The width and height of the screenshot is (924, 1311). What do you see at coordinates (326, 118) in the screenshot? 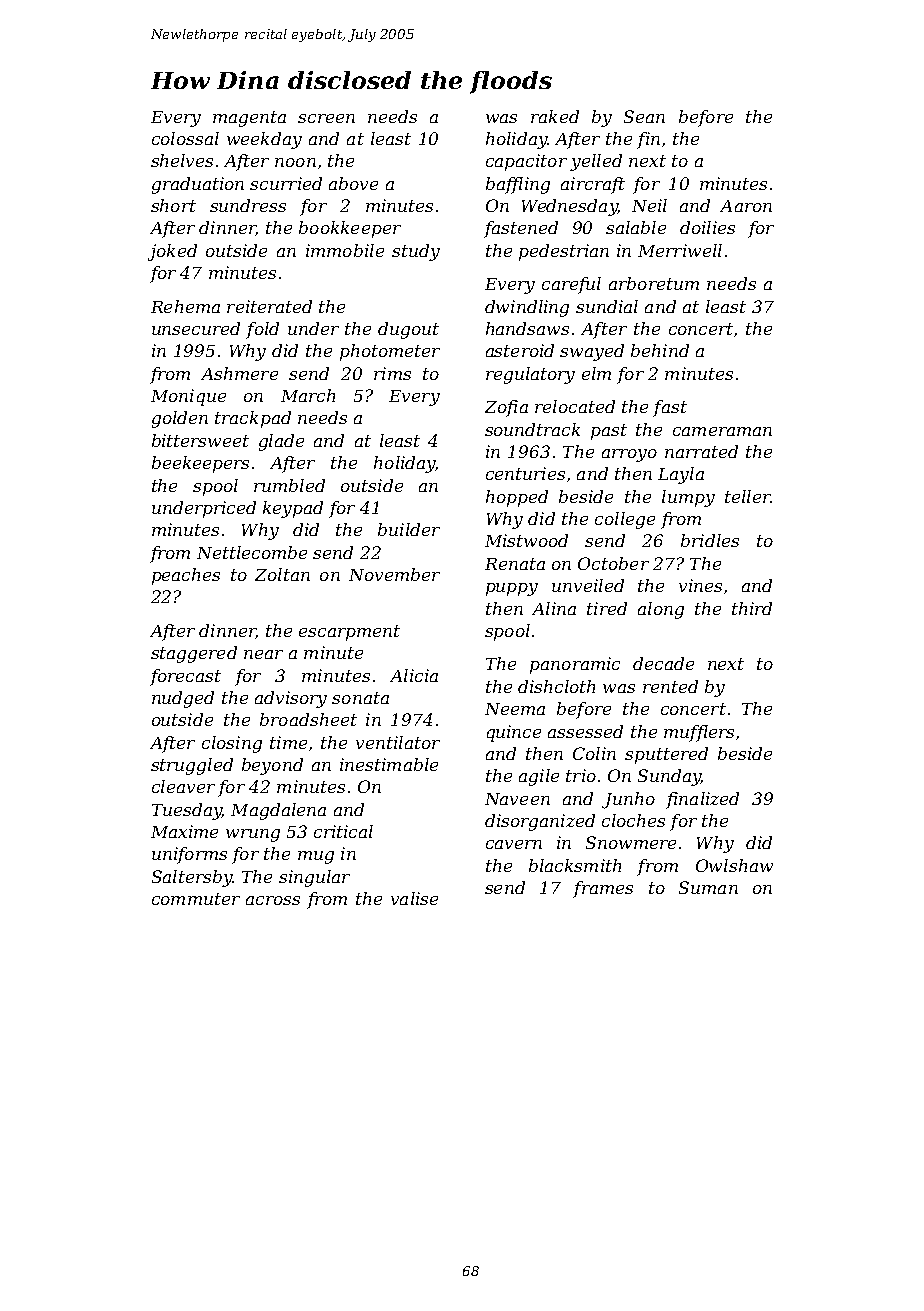
I see `screen` at bounding box center [326, 118].
